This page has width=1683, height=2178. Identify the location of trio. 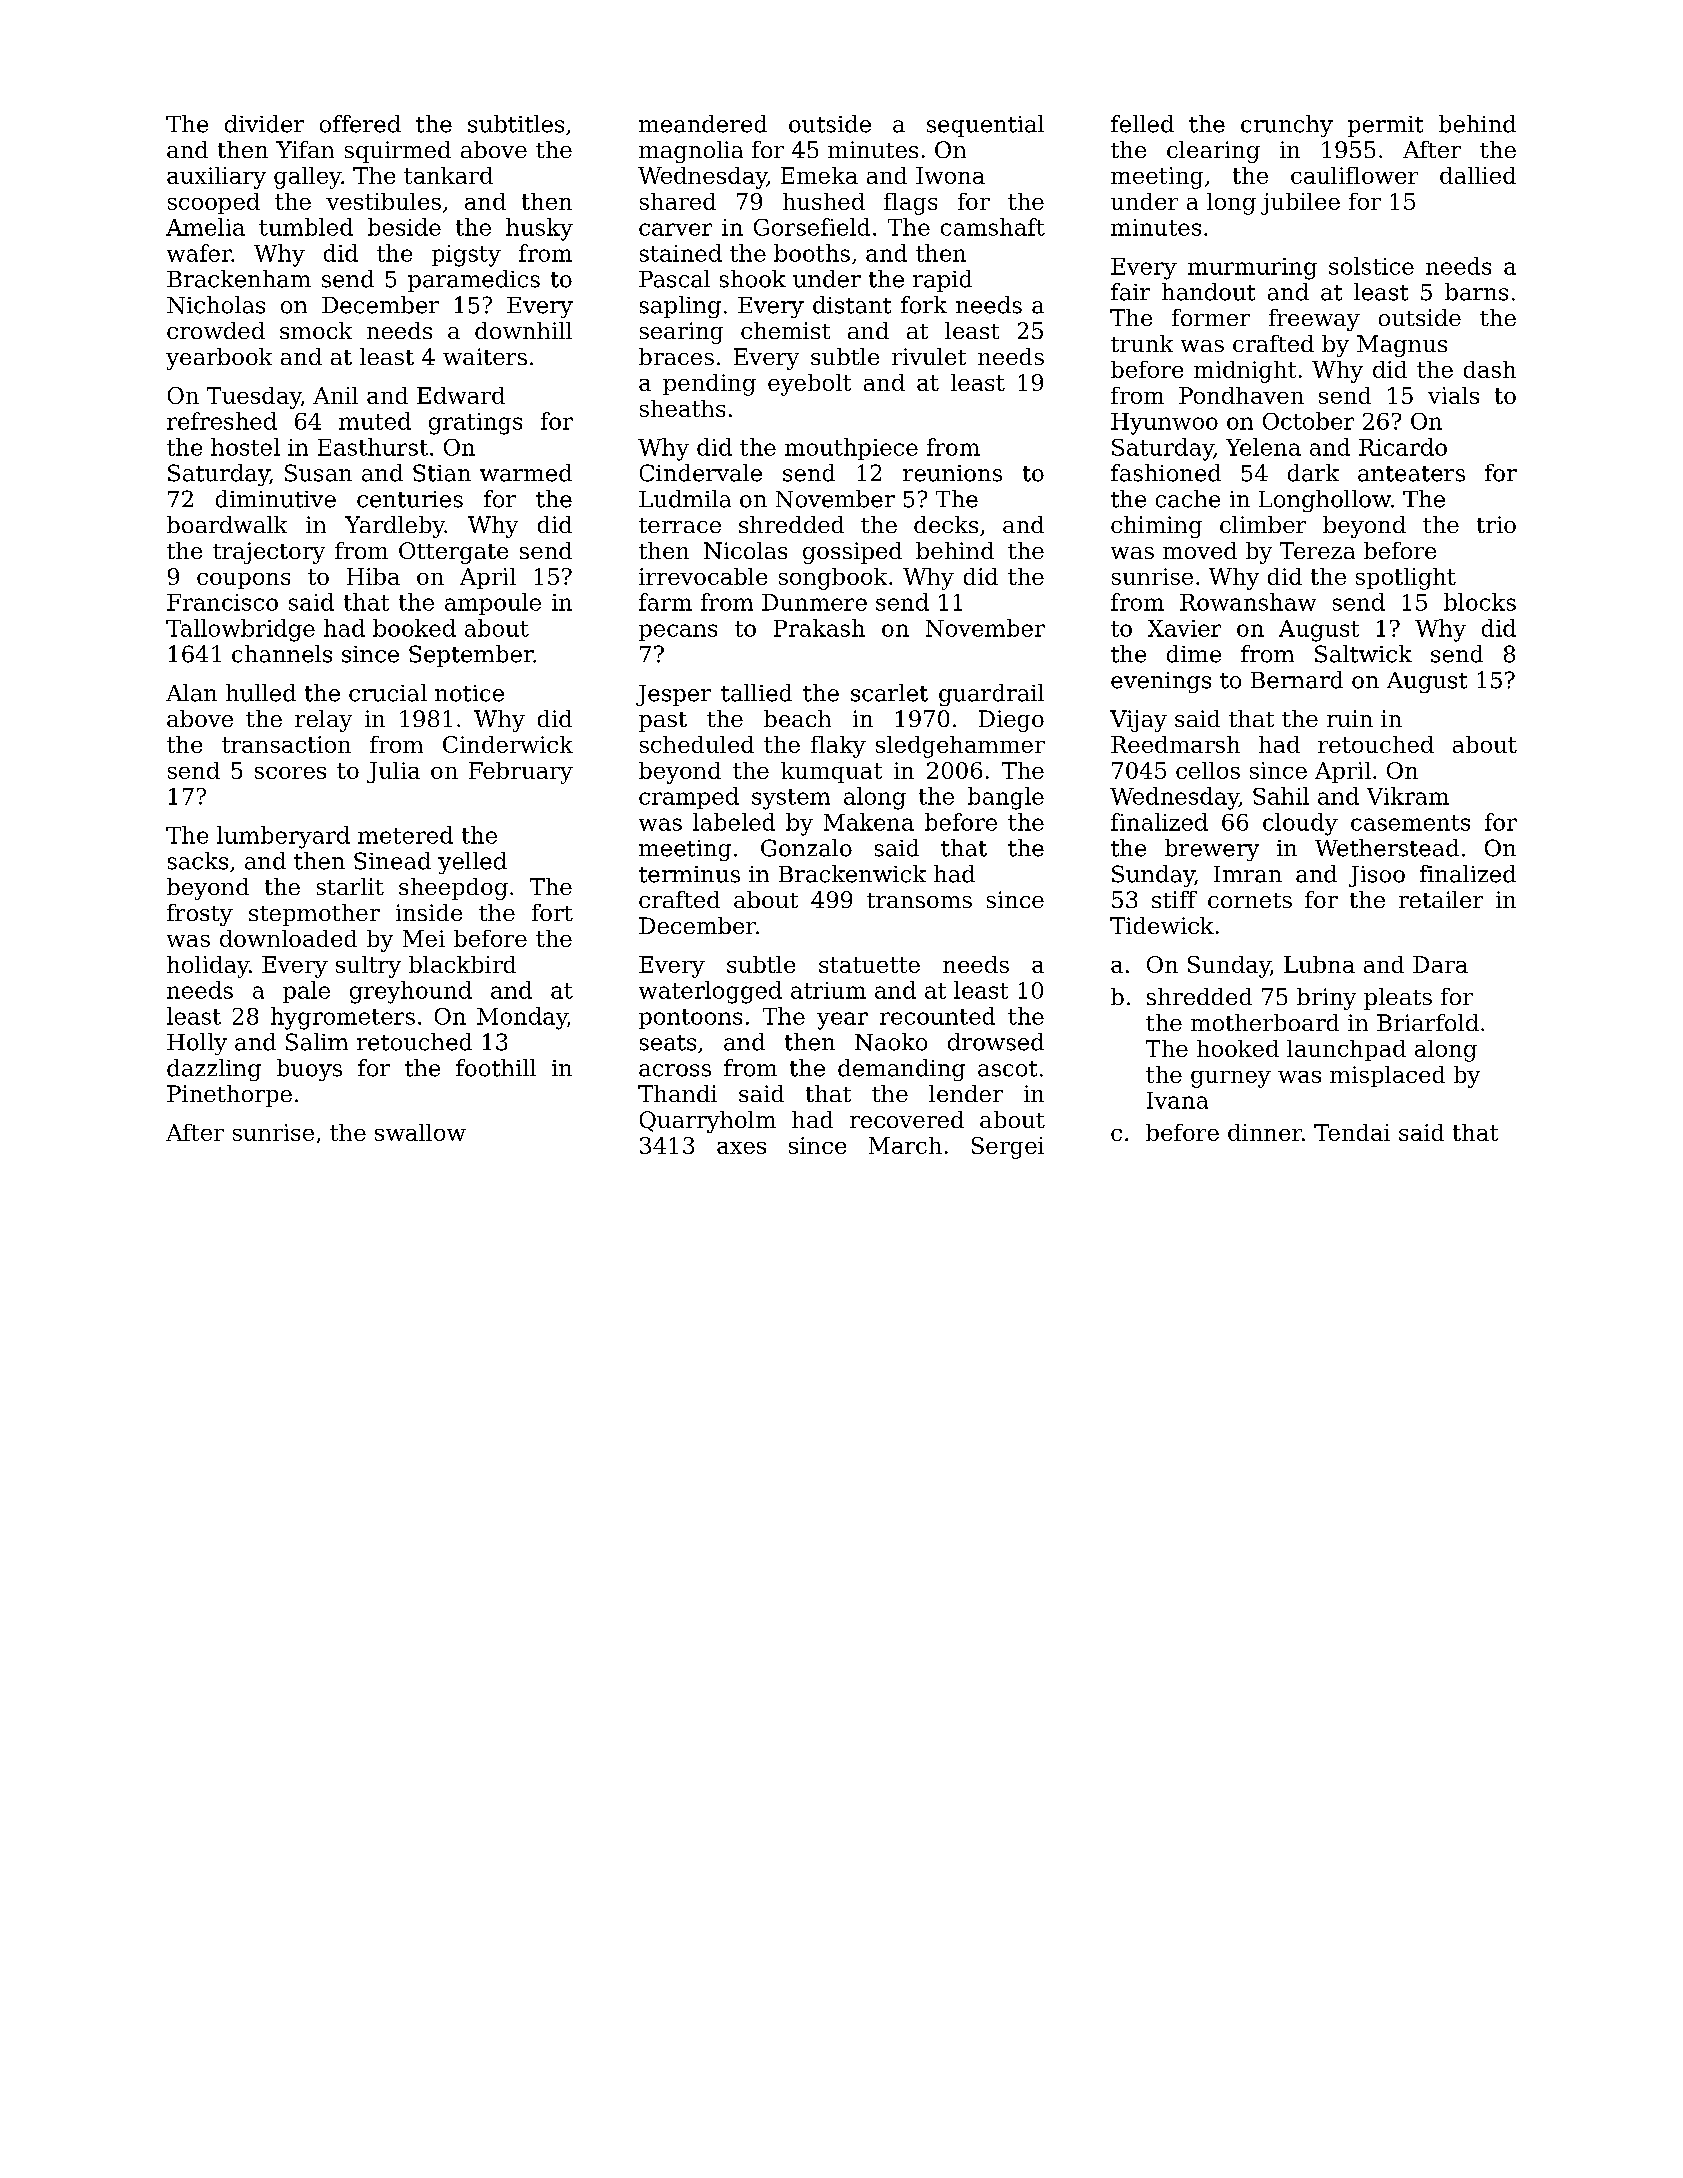
(1496, 524).
